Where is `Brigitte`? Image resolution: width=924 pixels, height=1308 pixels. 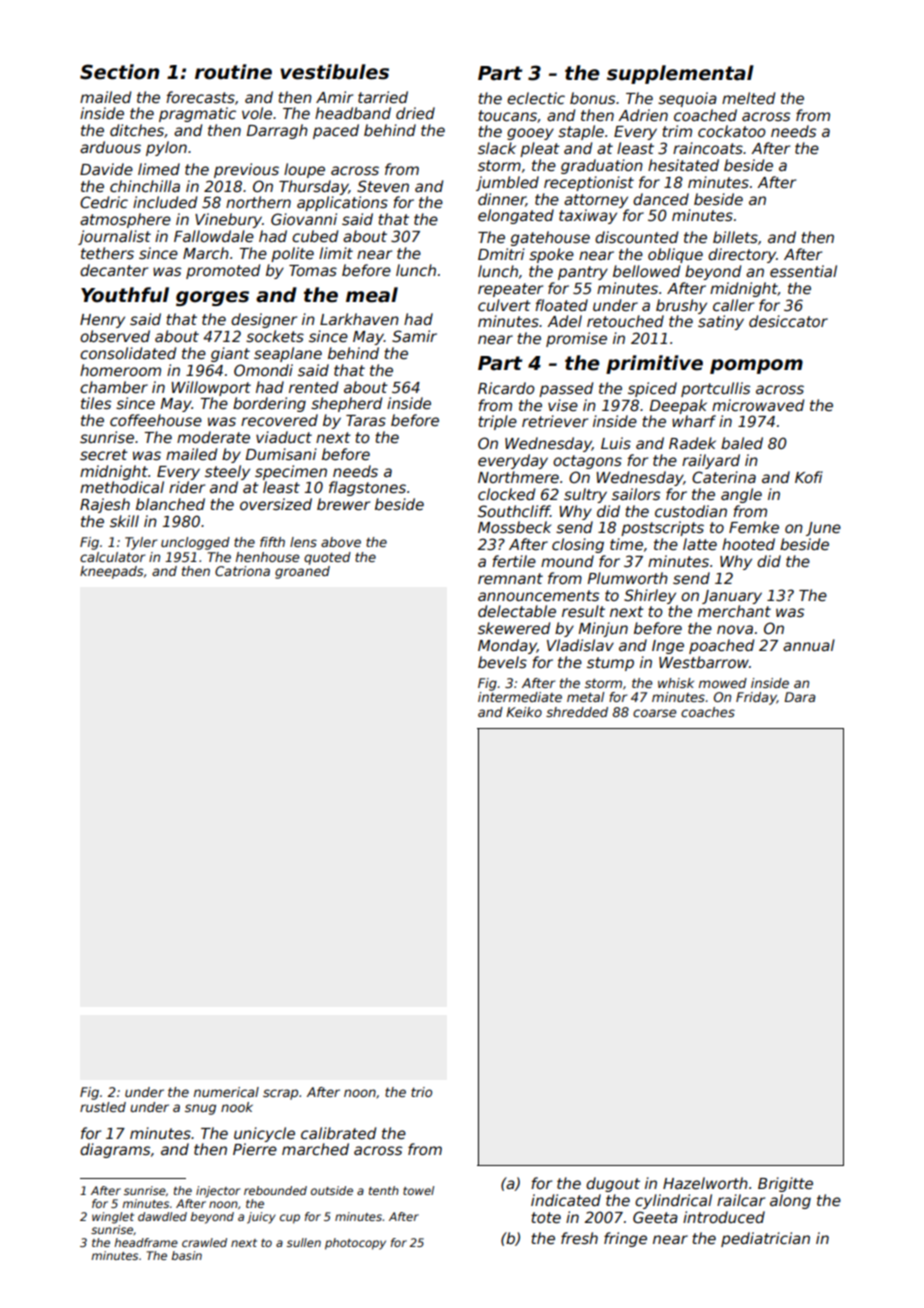 Brigitte is located at coordinates (785, 1184).
